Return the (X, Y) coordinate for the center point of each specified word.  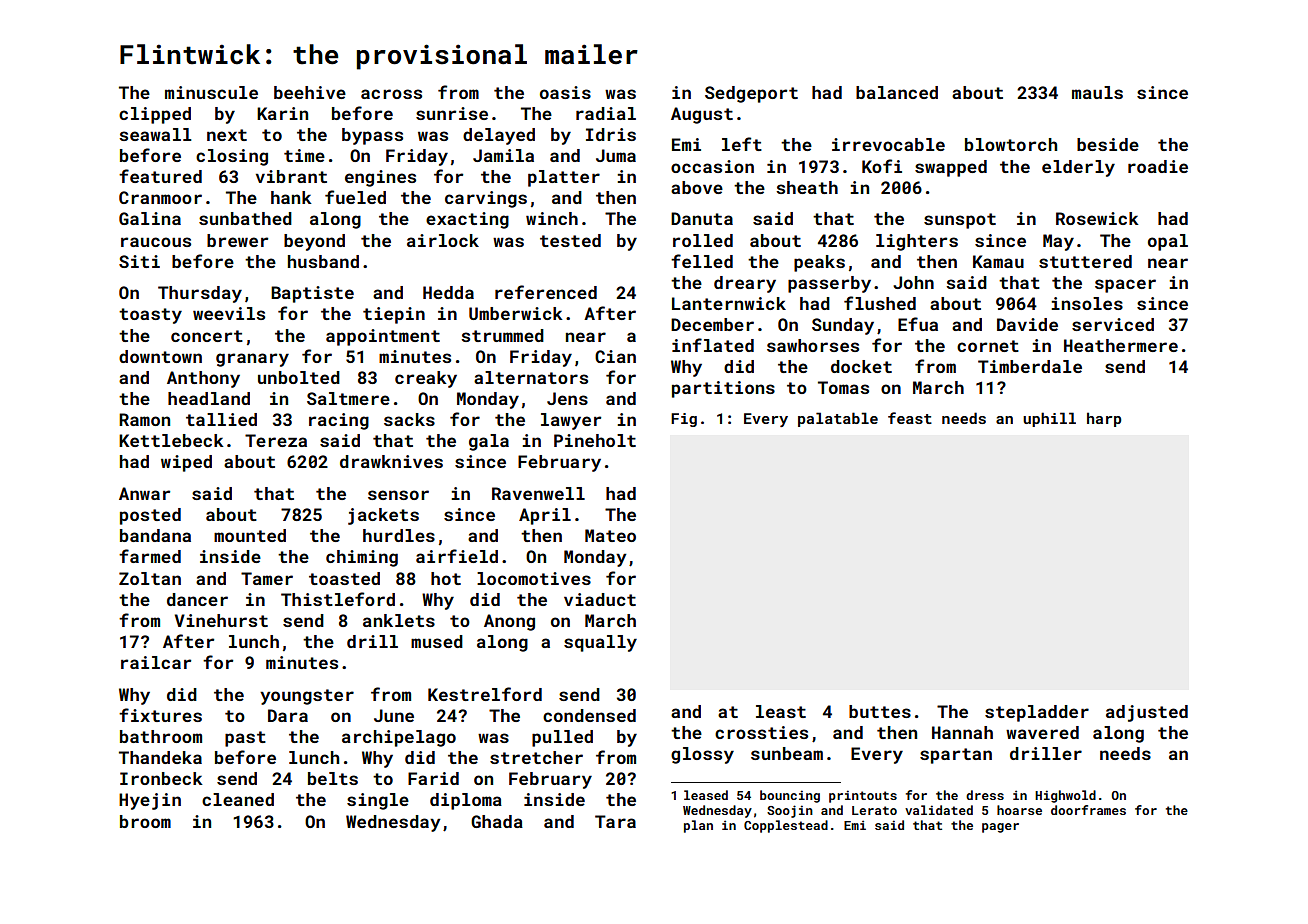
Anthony (203, 379)
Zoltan (150, 578)
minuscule (211, 92)
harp (1104, 419)
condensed (589, 715)
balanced (897, 92)
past (245, 739)
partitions (723, 389)
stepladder (1037, 713)
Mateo (610, 535)
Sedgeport (751, 94)
